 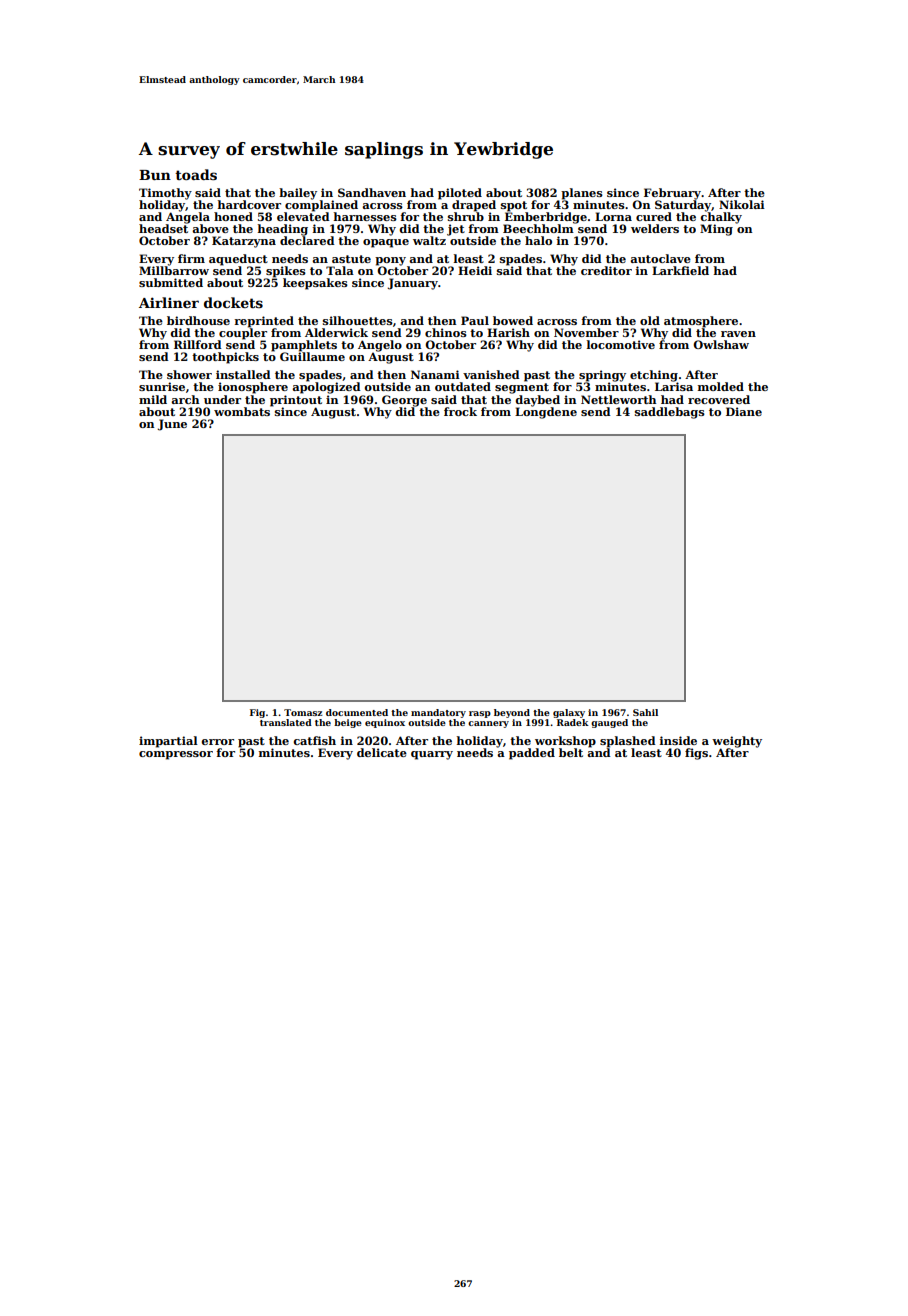 What do you see at coordinates (701, 322) in the document?
I see `atmosphere` at bounding box center [701, 322].
